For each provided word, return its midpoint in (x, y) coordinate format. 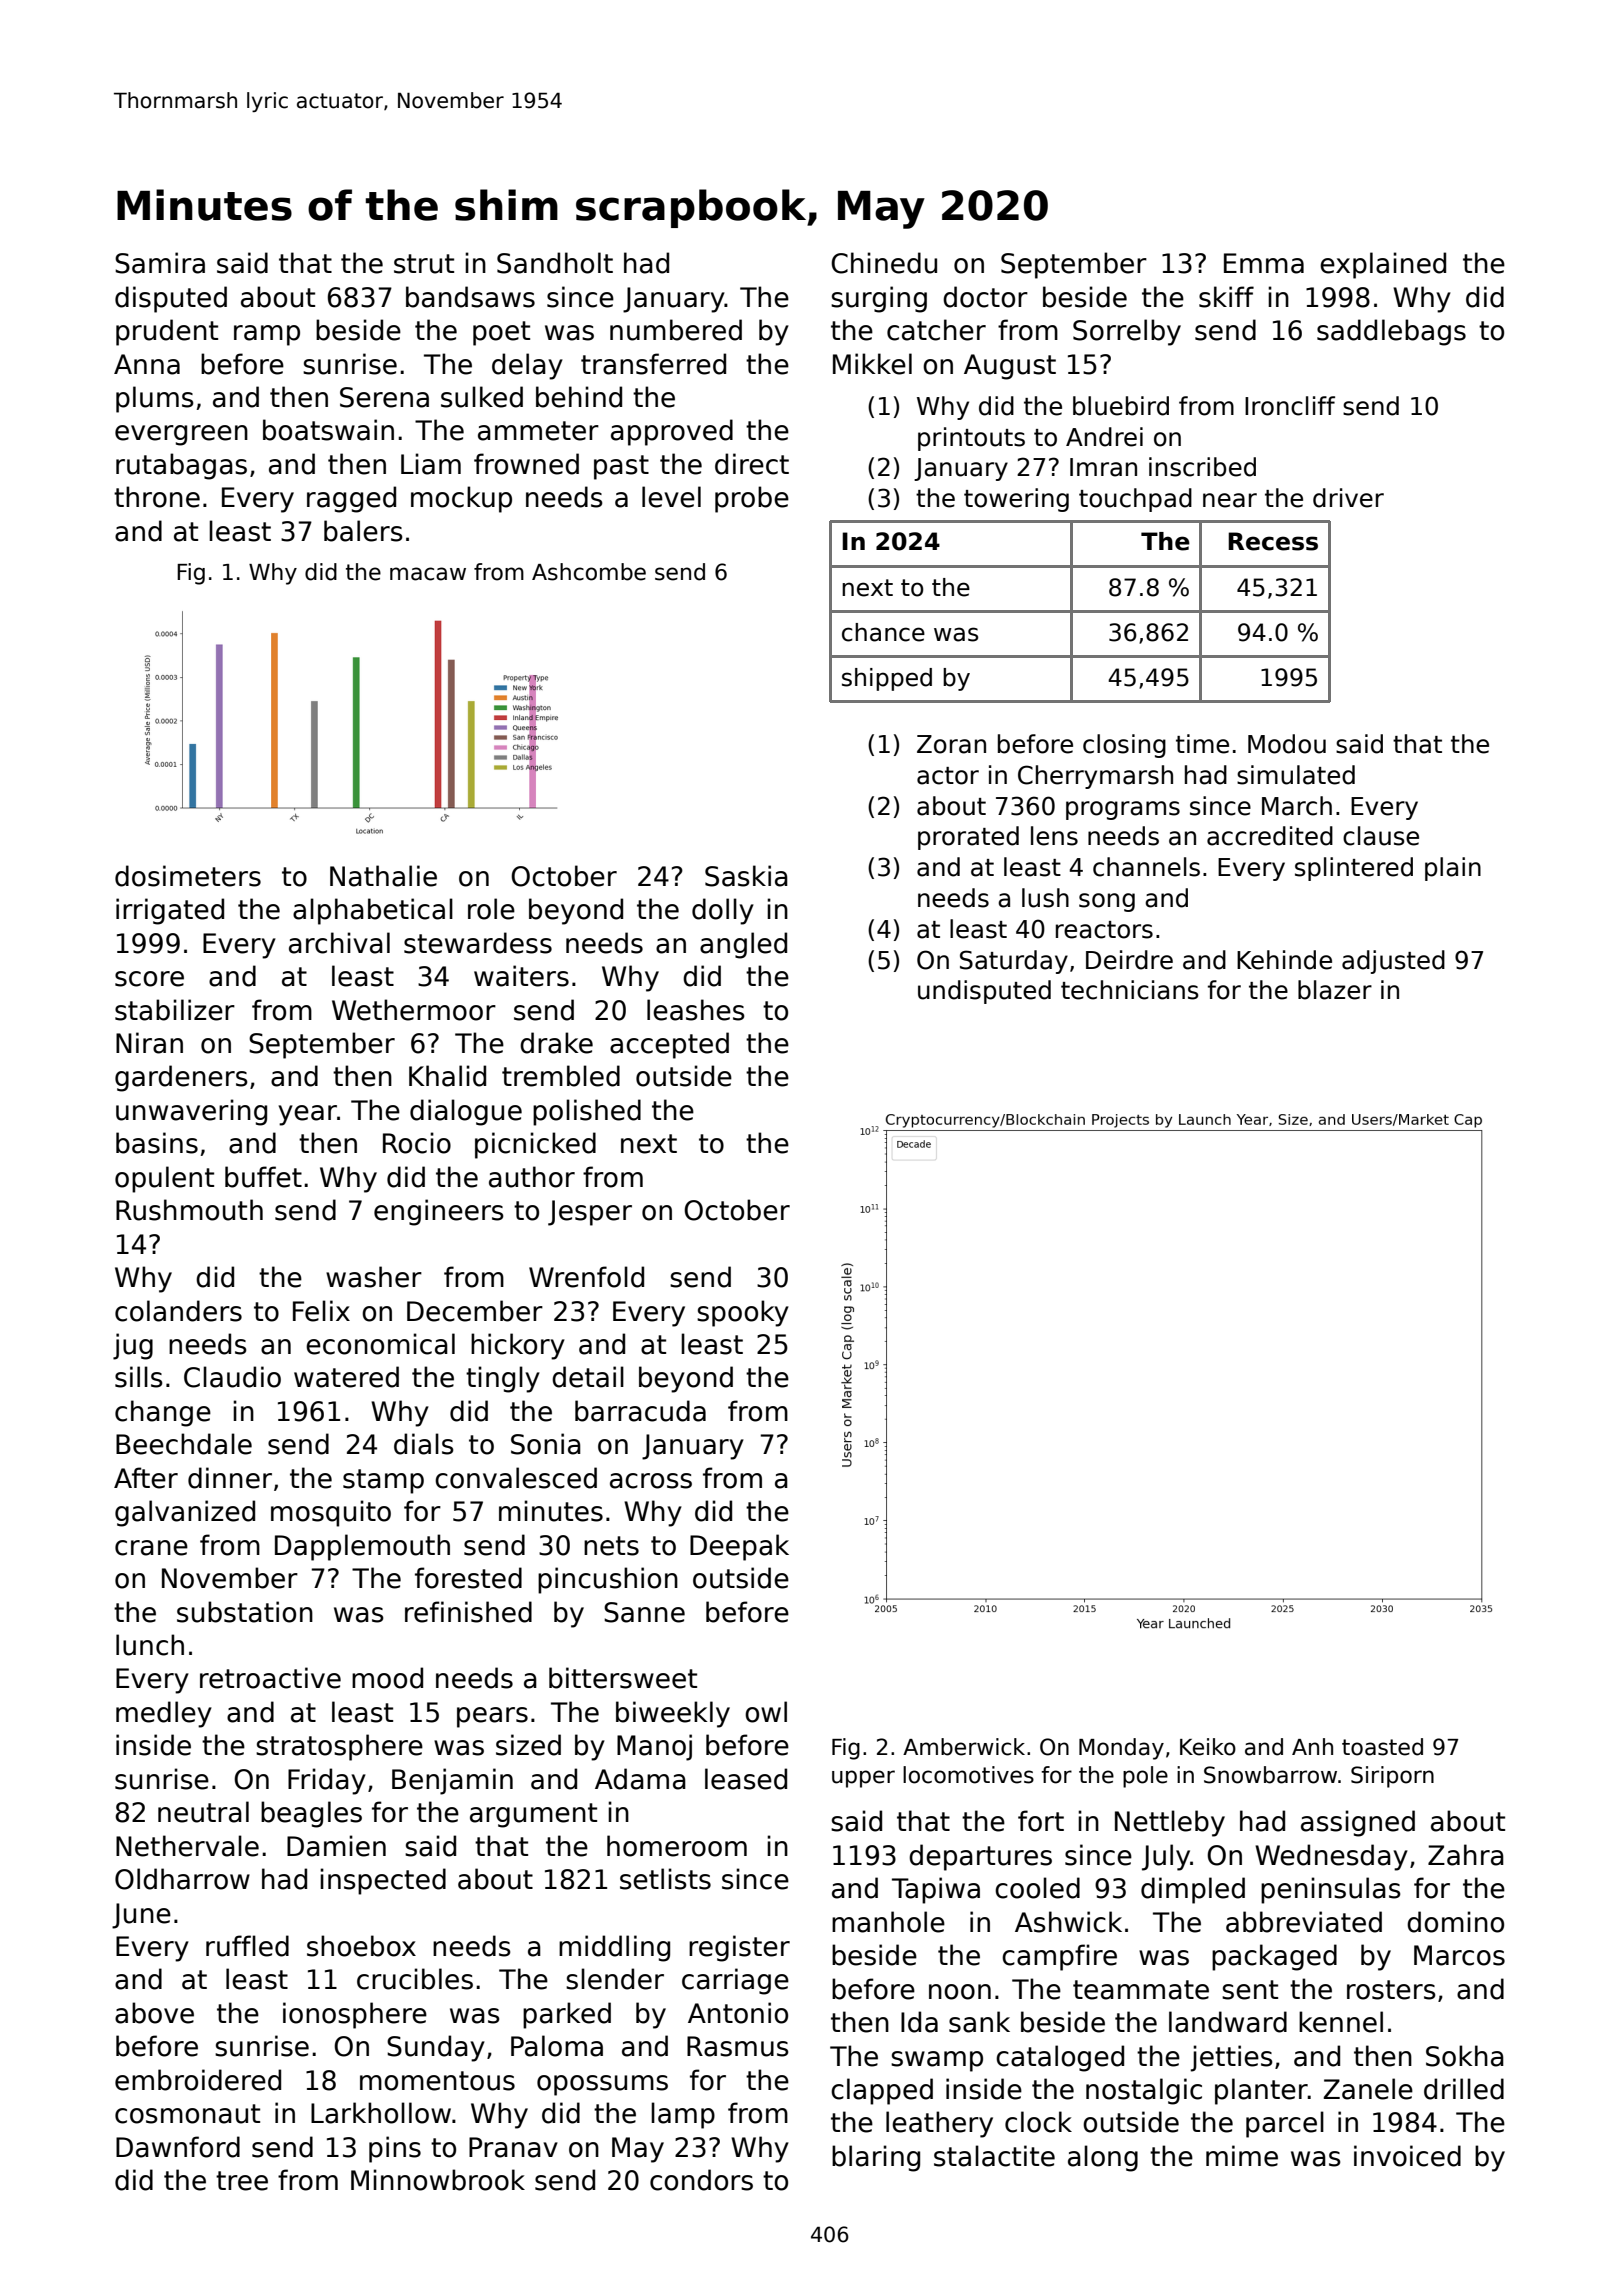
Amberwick (964, 1747)
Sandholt (555, 263)
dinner (230, 1478)
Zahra (1466, 1855)
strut (424, 264)
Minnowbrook (438, 2180)
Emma (1264, 263)
